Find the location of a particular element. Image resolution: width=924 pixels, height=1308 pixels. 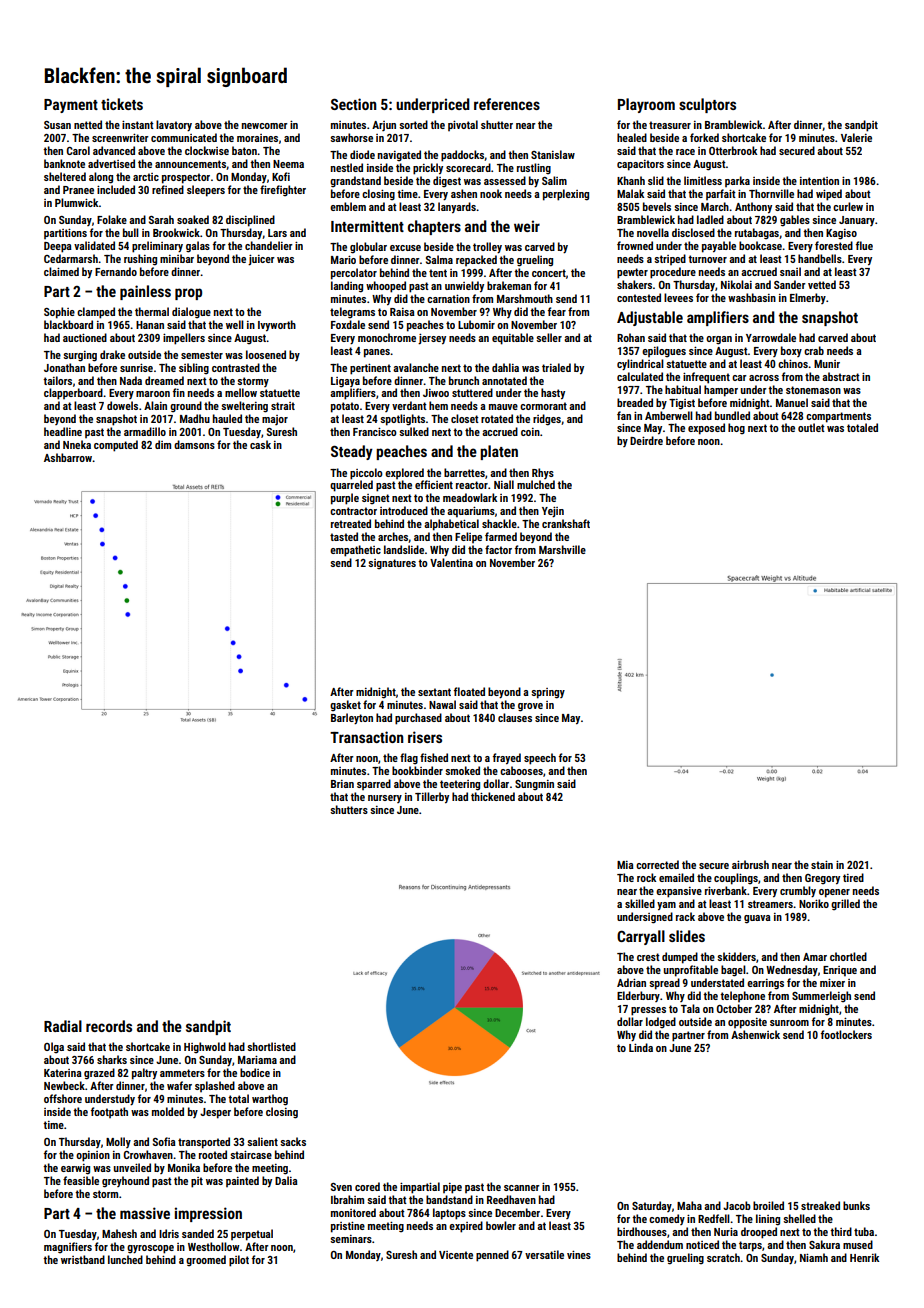

Ashbarrow is located at coordinates (68, 457).
